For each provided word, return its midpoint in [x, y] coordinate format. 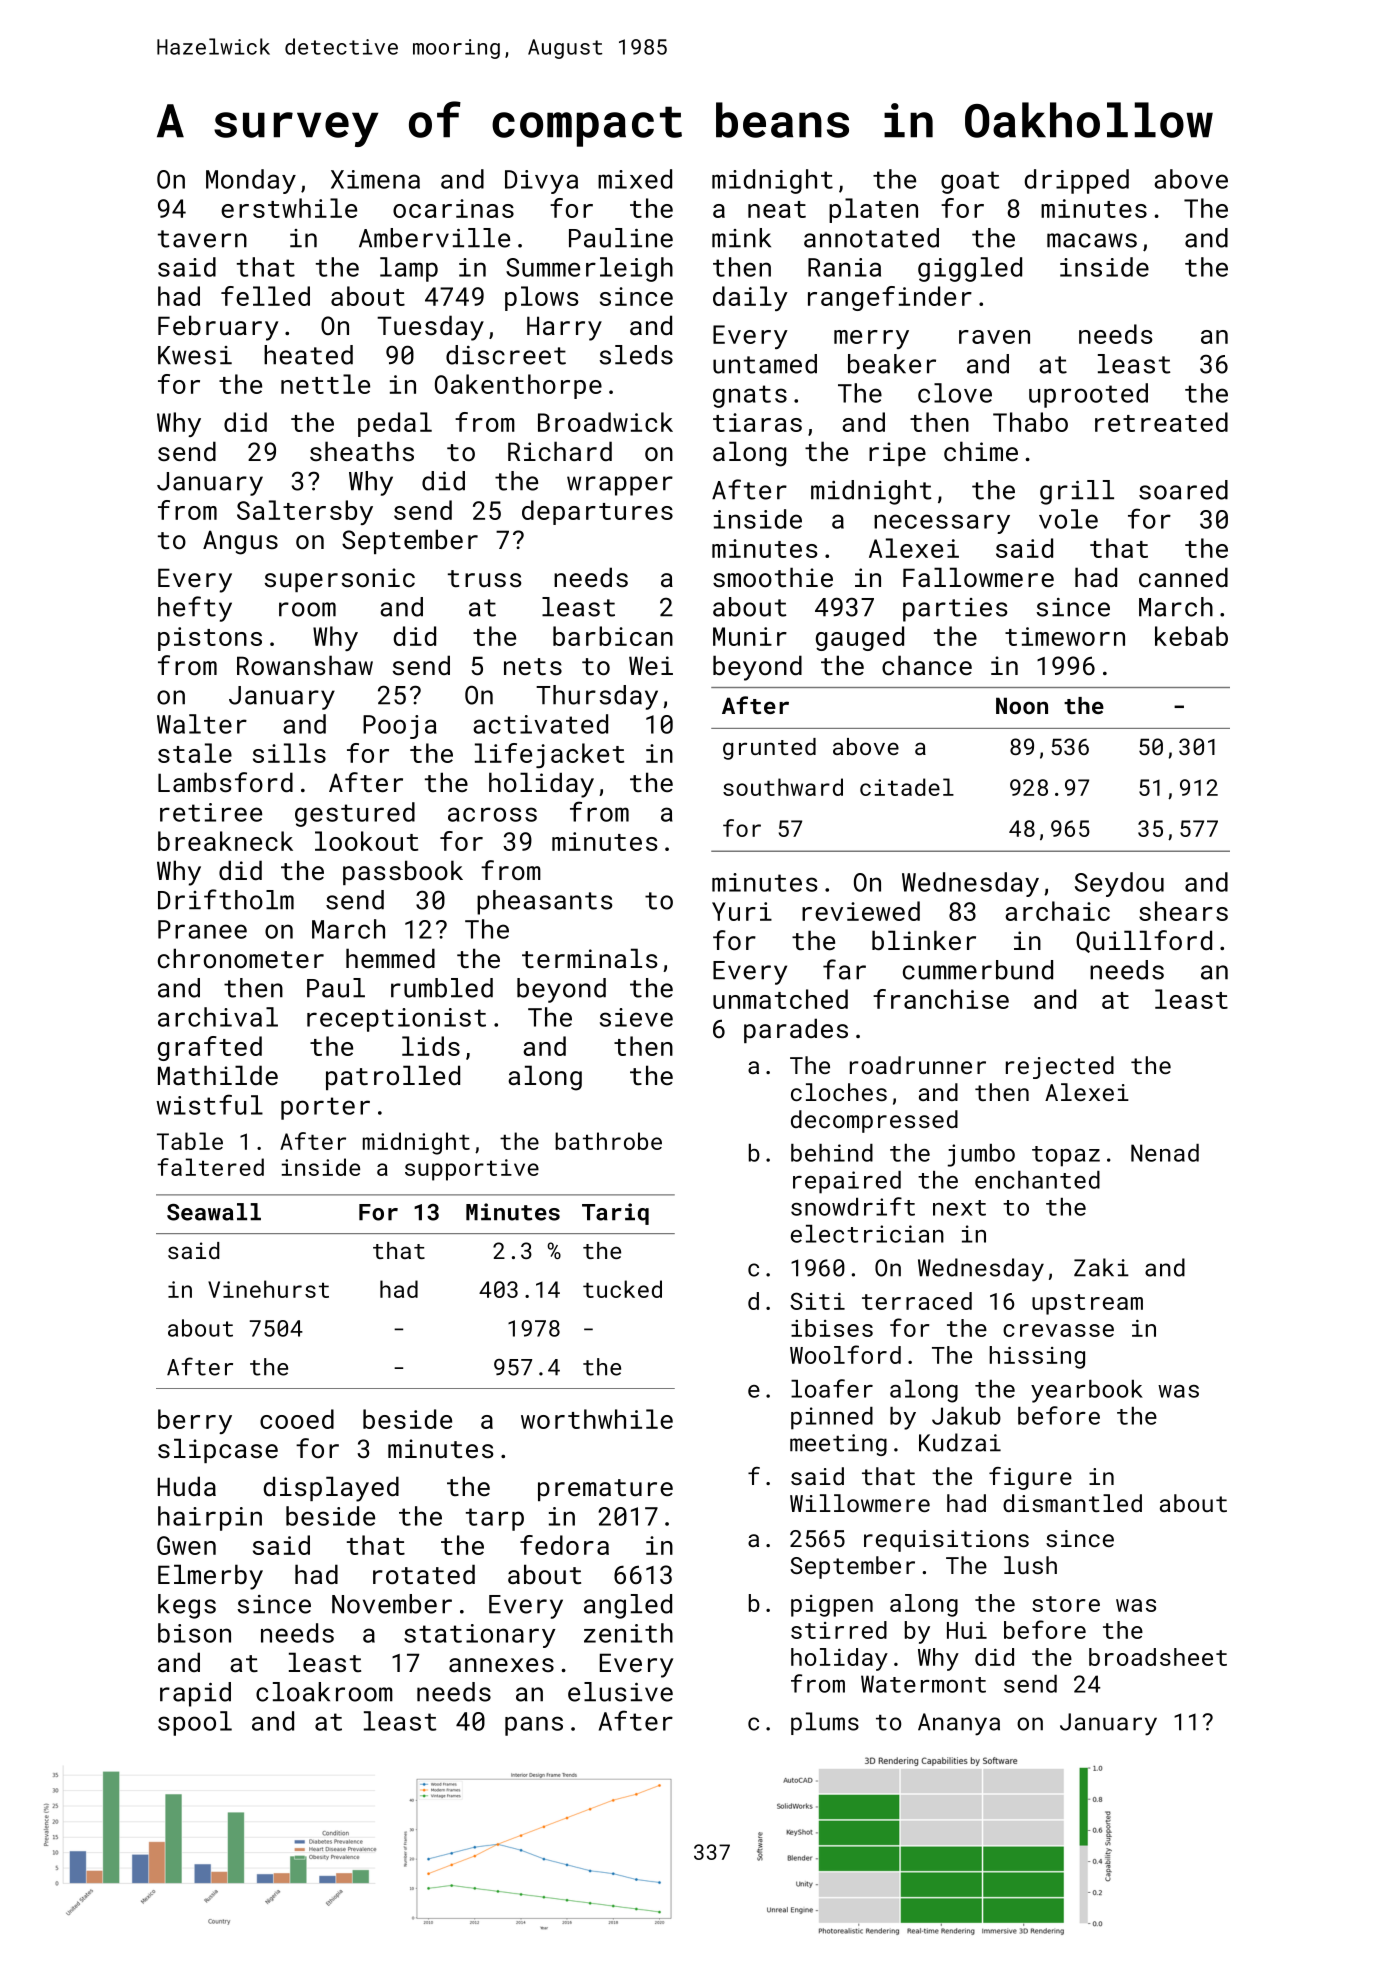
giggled [970, 269]
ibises [832, 1328]
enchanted [1037, 1180]
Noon [1022, 705]
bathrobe [608, 1141]
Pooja [400, 727]
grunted [769, 749]
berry [195, 1421]
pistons [210, 639]
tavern [202, 239]
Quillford [1144, 941]
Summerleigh [589, 269]
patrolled [393, 1077]
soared [1183, 490]
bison [194, 1633]
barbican [613, 636]
